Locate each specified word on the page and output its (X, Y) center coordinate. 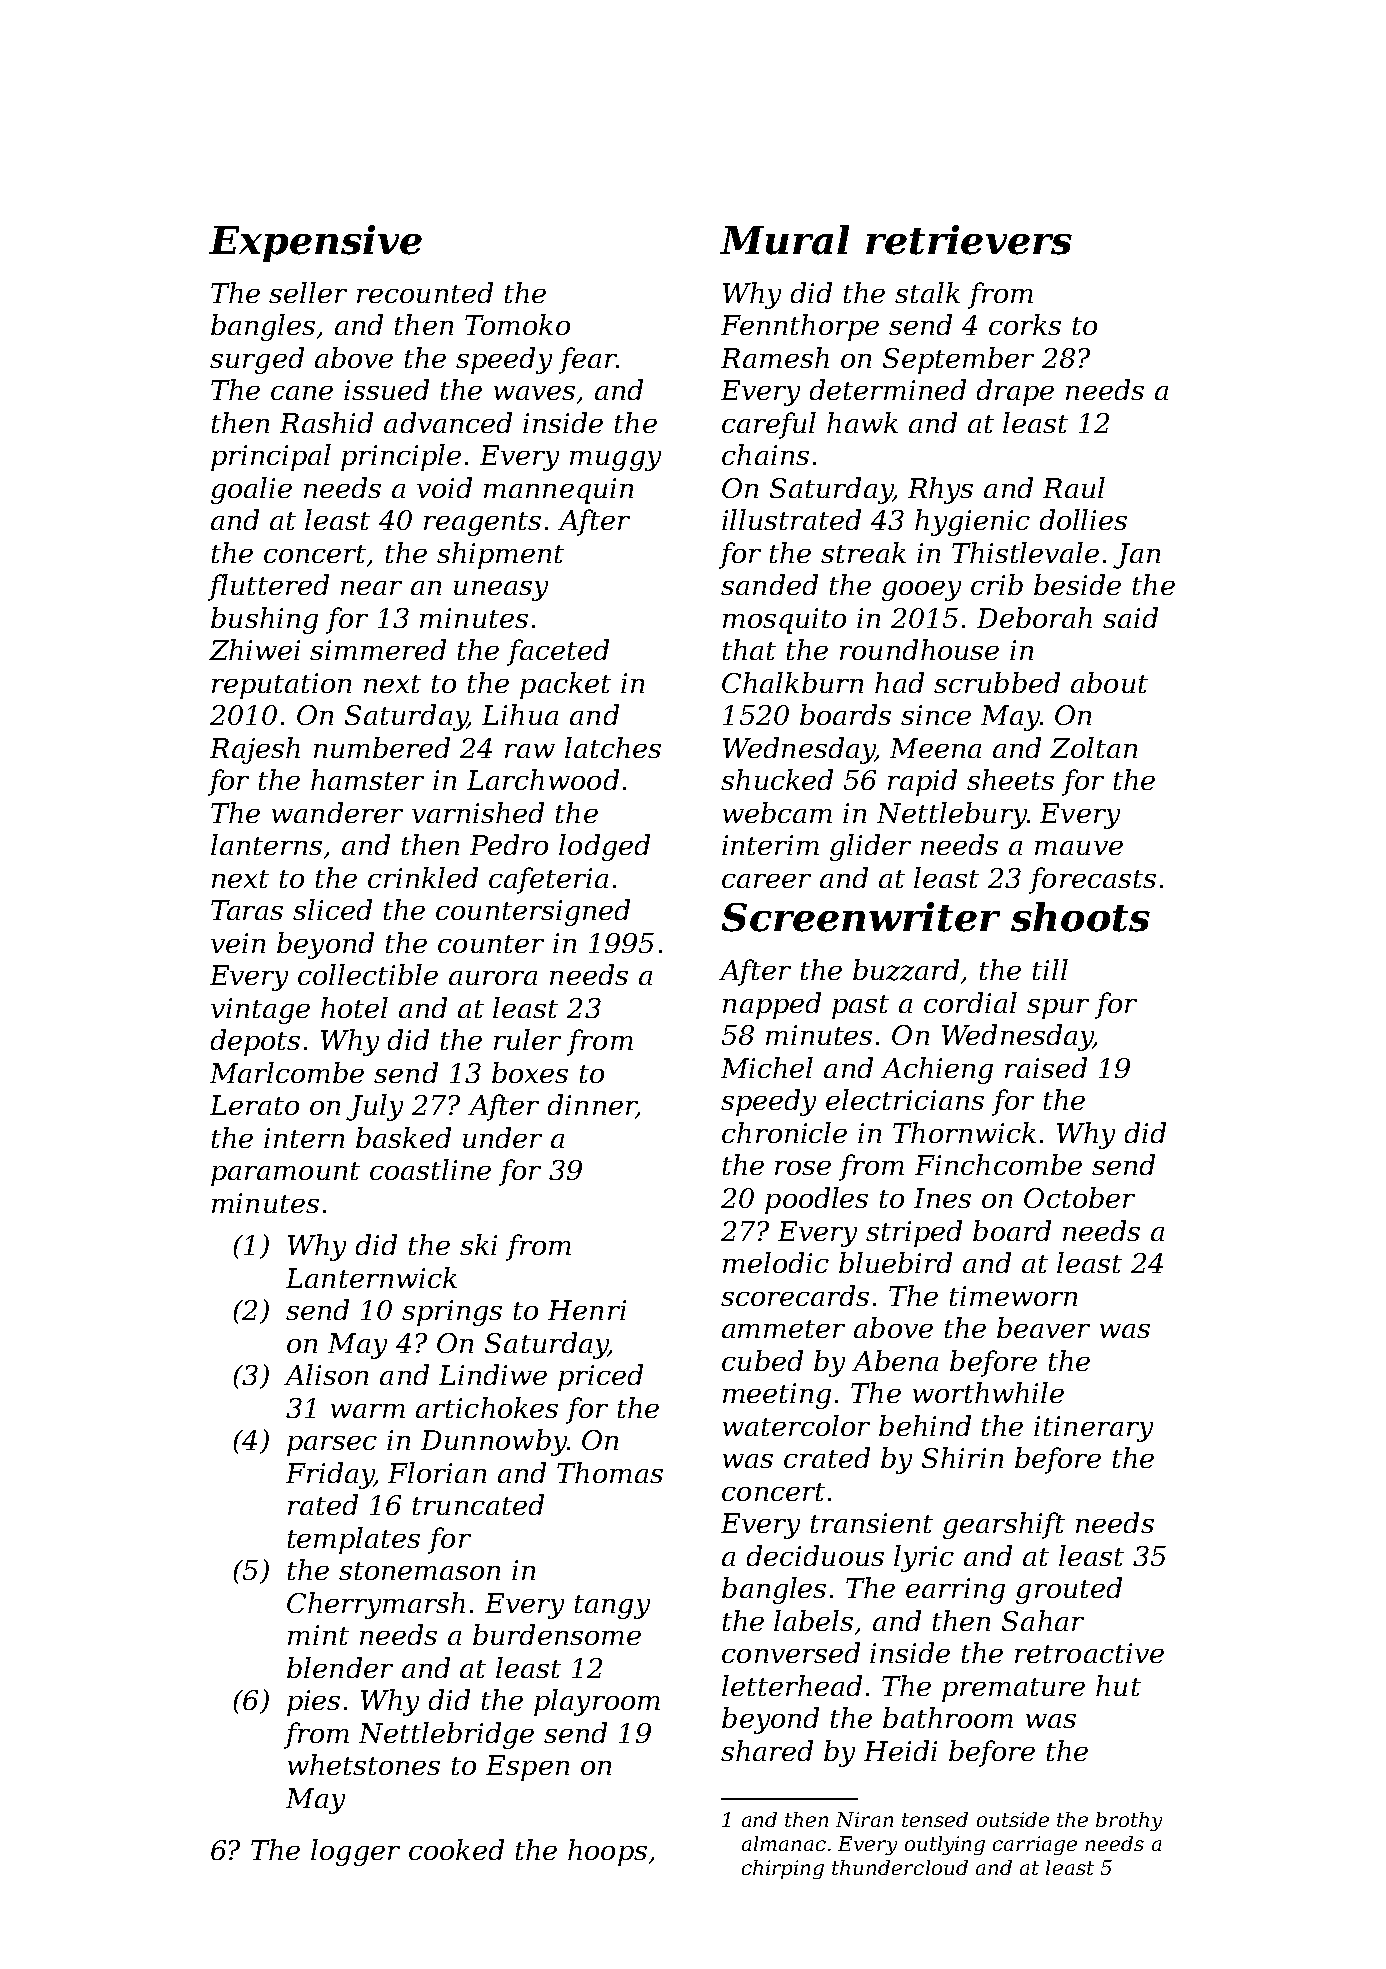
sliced (332, 909)
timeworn (1013, 1296)
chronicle (784, 1132)
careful (769, 425)
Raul (1074, 487)
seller (308, 292)
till (1050, 969)
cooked (456, 1849)
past (860, 1007)
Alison (326, 1374)
